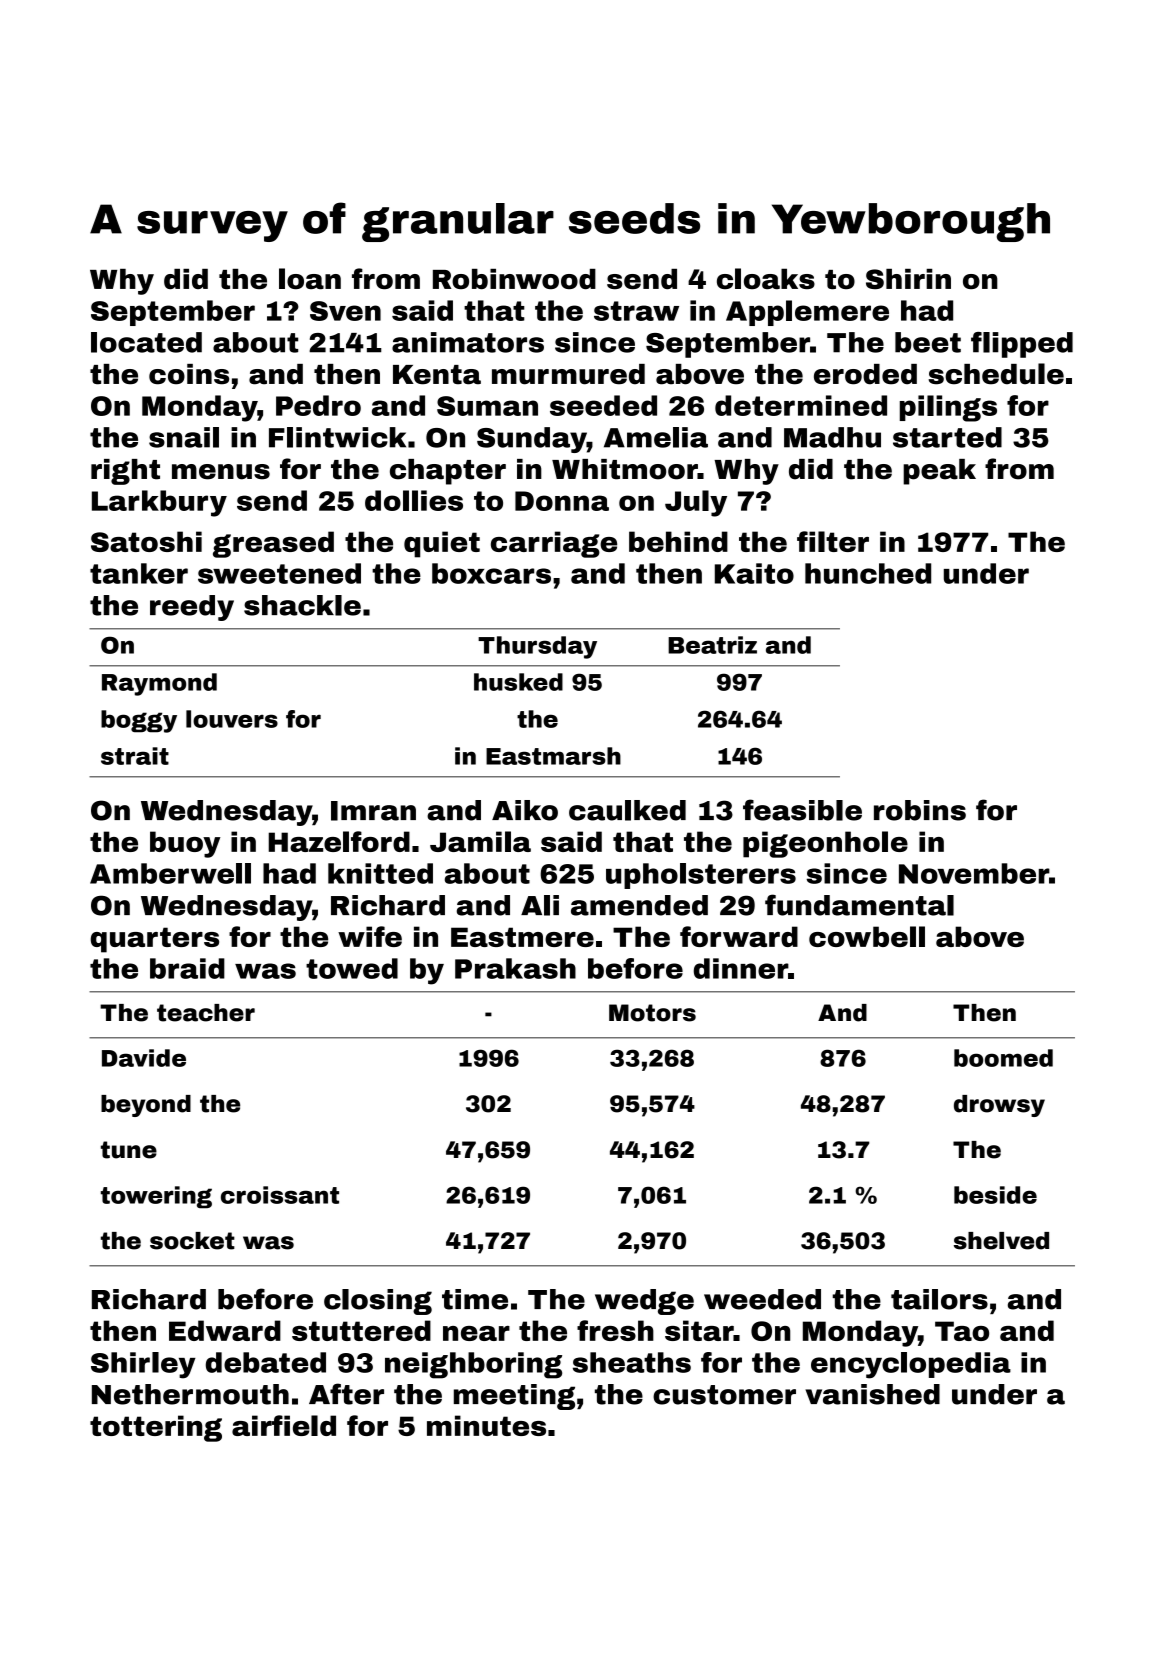 This screenshot has width=1165, height=1654. What do you see at coordinates (908, 279) in the screenshot?
I see `Shirin` at bounding box center [908, 279].
